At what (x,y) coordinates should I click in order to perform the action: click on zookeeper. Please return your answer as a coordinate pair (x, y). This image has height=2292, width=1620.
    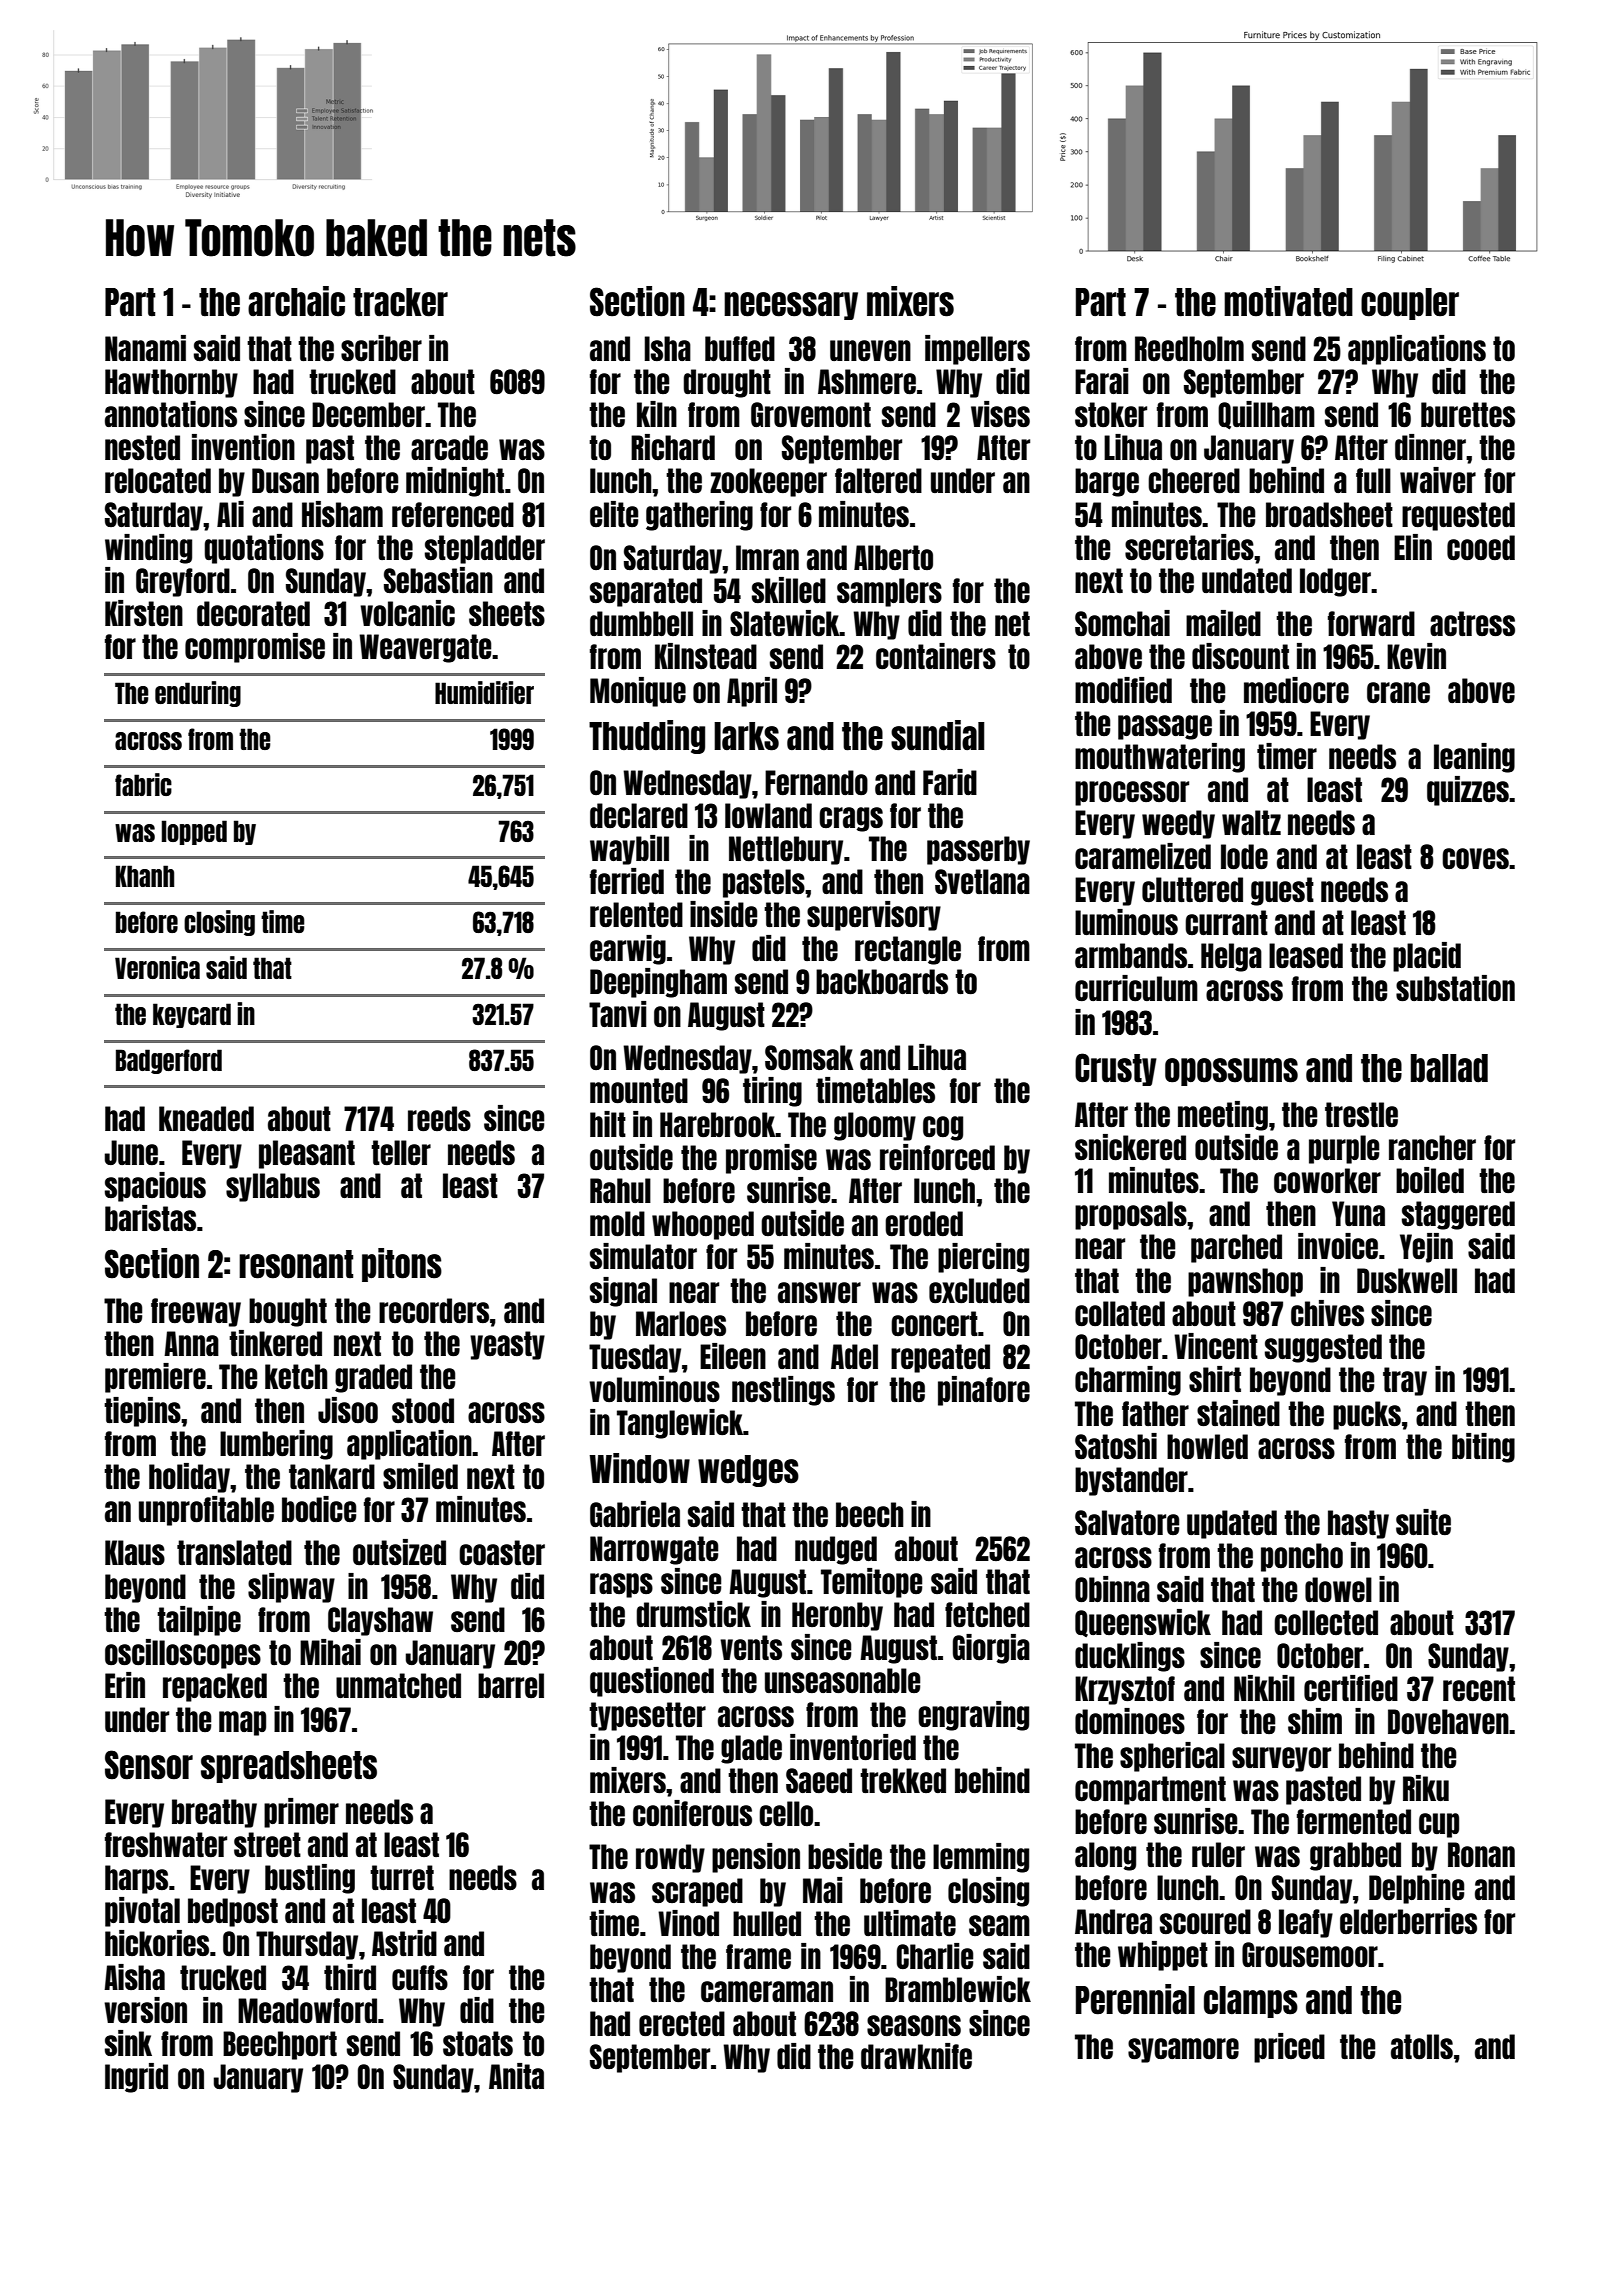
    Looking at the image, I should click on (768, 482).
